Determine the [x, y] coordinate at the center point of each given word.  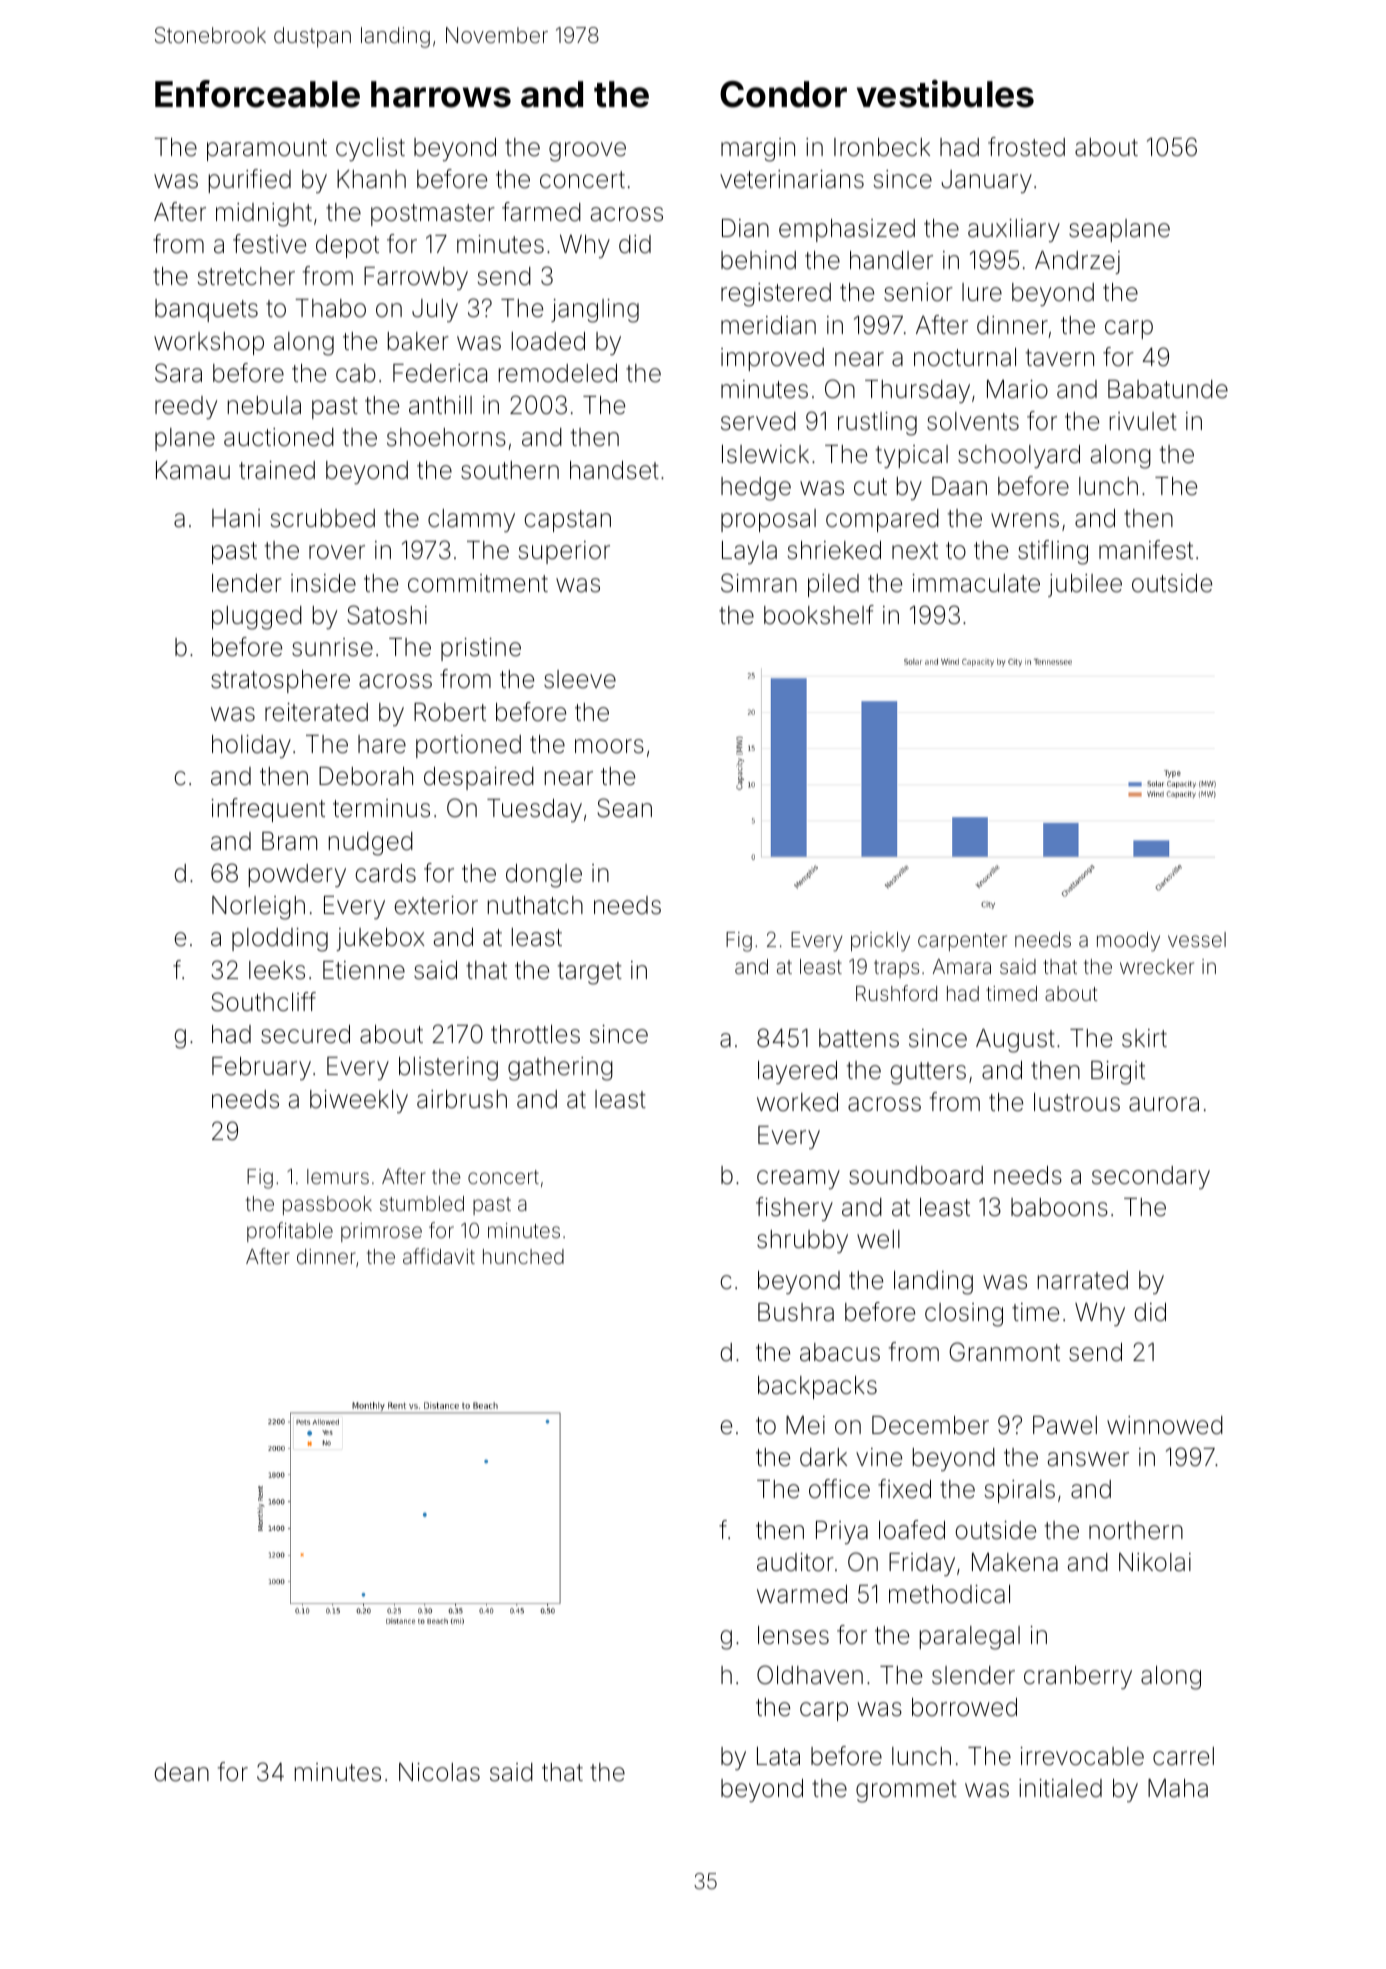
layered [797, 1072]
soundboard [916, 1175]
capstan [567, 521]
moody [1128, 942]
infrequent [268, 810]
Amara [962, 966]
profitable [290, 1232]
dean [181, 1772]
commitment [478, 583]
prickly [880, 942]
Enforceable [257, 94]
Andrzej [1077, 262]
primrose [381, 1232]
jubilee [1085, 585]
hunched [523, 1256]
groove [587, 152]
